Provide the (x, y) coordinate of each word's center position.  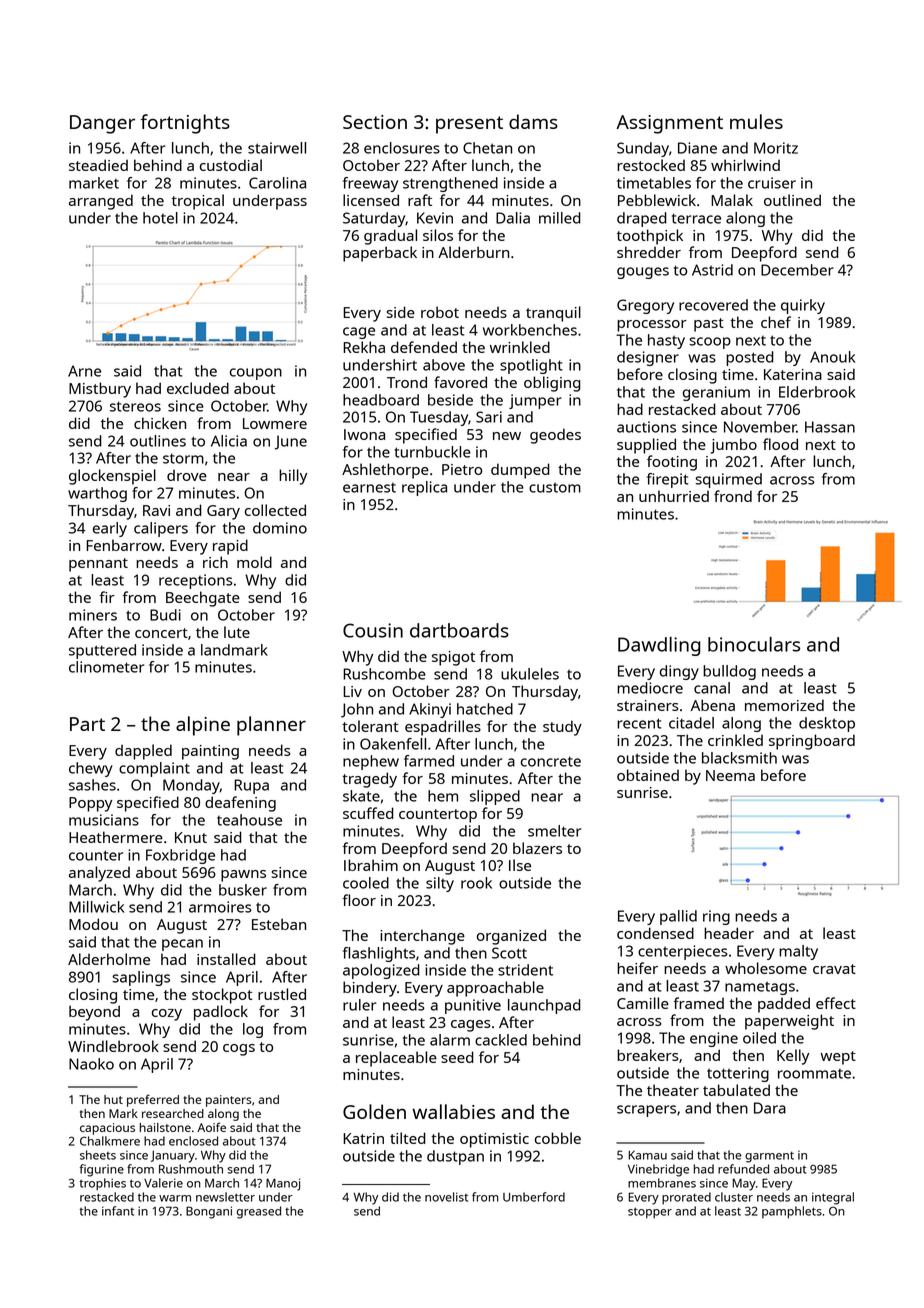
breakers (648, 1055)
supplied (646, 446)
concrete (551, 761)
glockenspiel (112, 477)
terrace (696, 218)
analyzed (99, 874)
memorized (784, 705)
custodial (231, 165)
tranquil (553, 314)
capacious (107, 1129)
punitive (473, 1006)
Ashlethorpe (385, 471)
